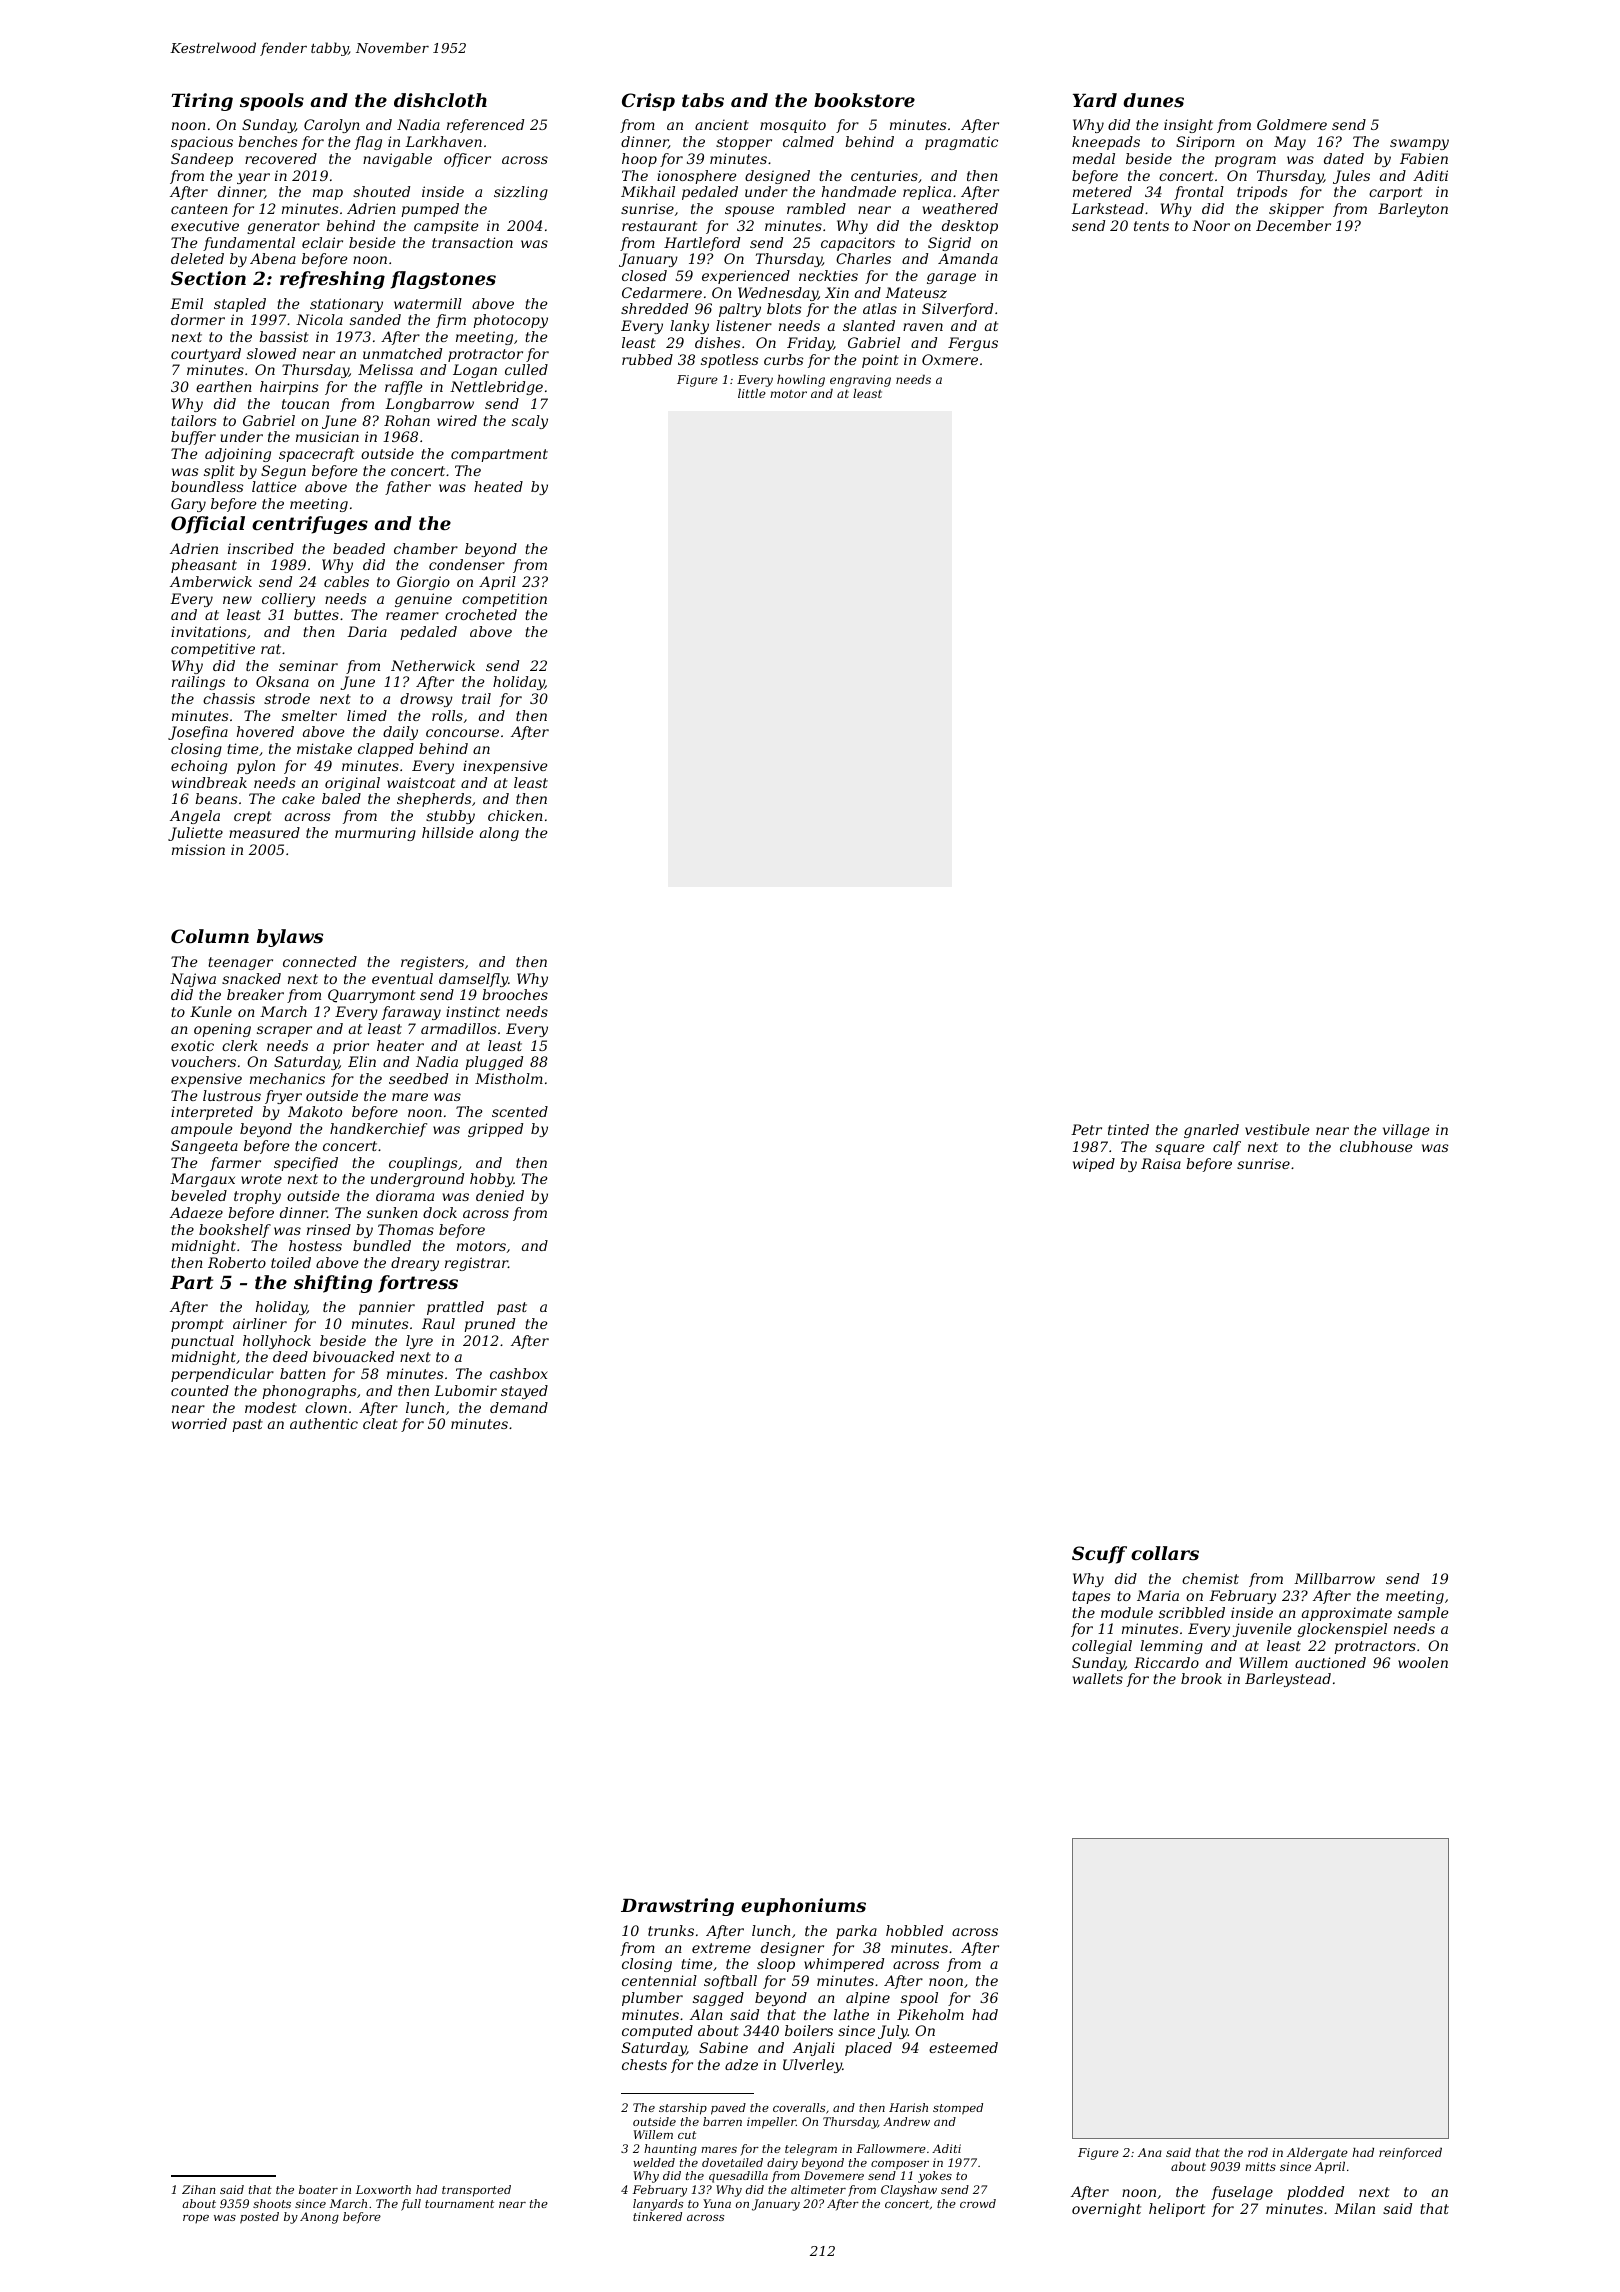 The height and width of the image is (2292, 1620). What do you see at coordinates (1413, 210) in the image?
I see `Barleyton` at bounding box center [1413, 210].
